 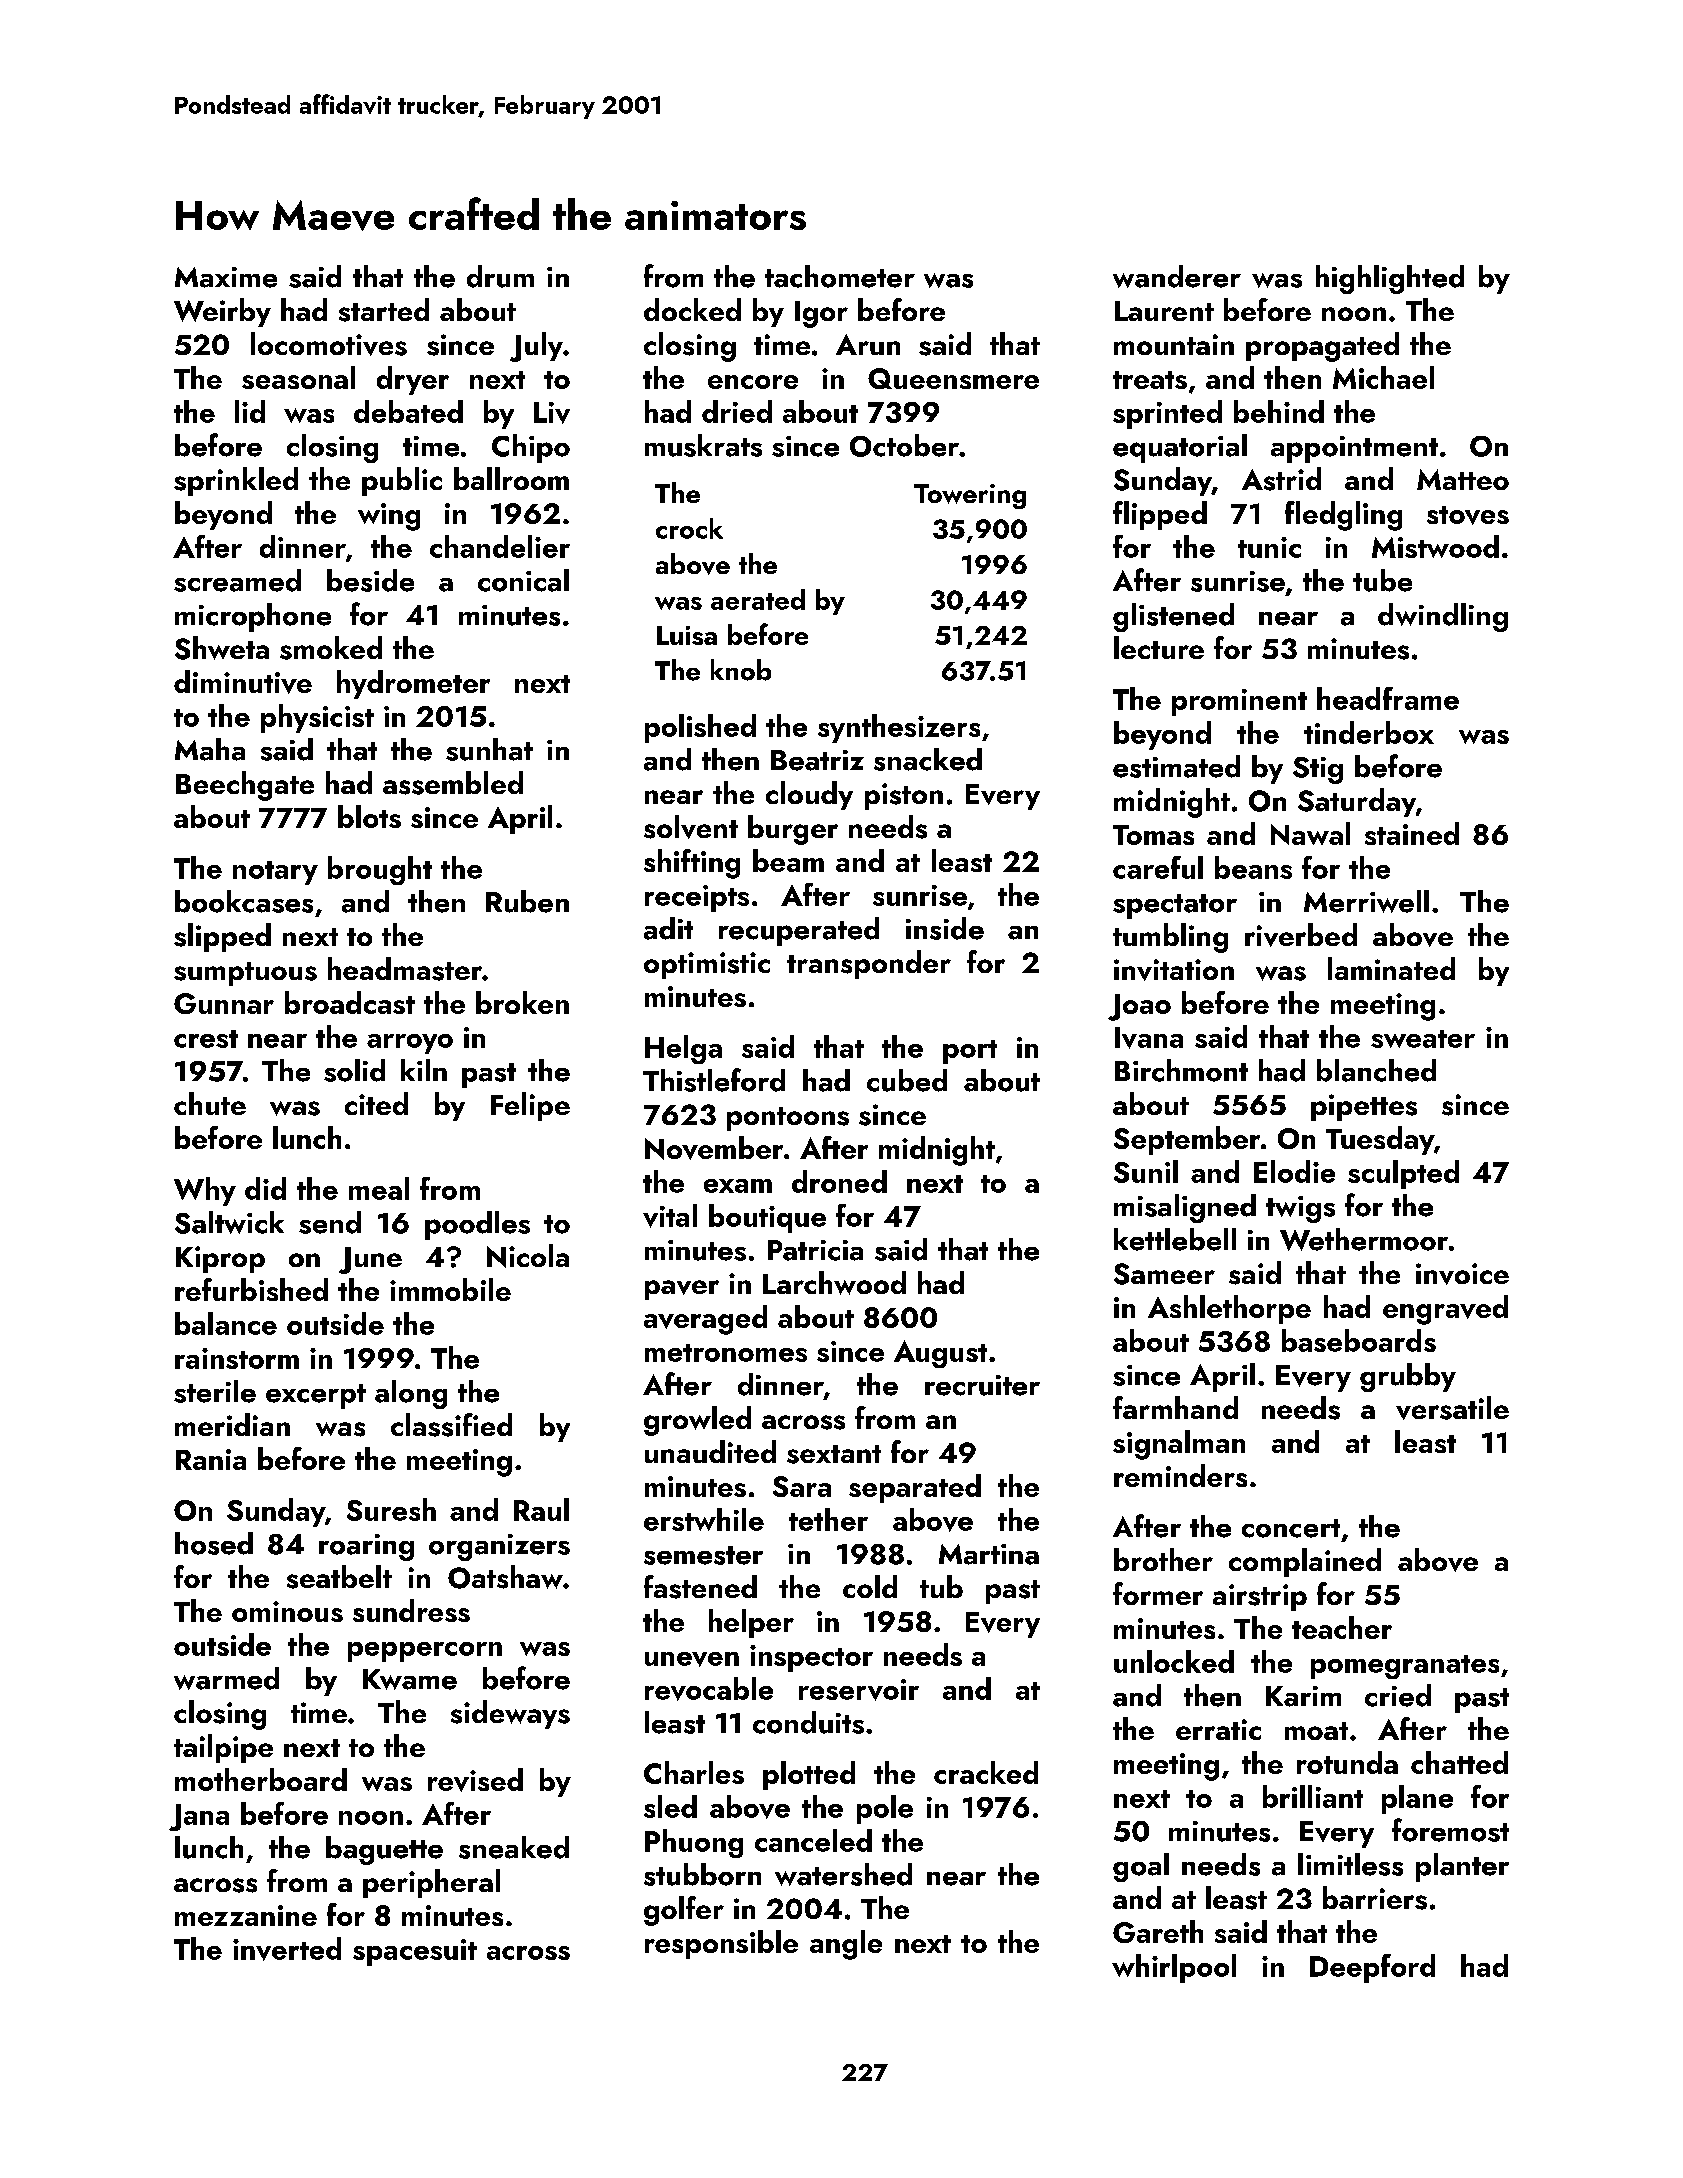 I want to click on wanderer, so click(x=1177, y=276).
